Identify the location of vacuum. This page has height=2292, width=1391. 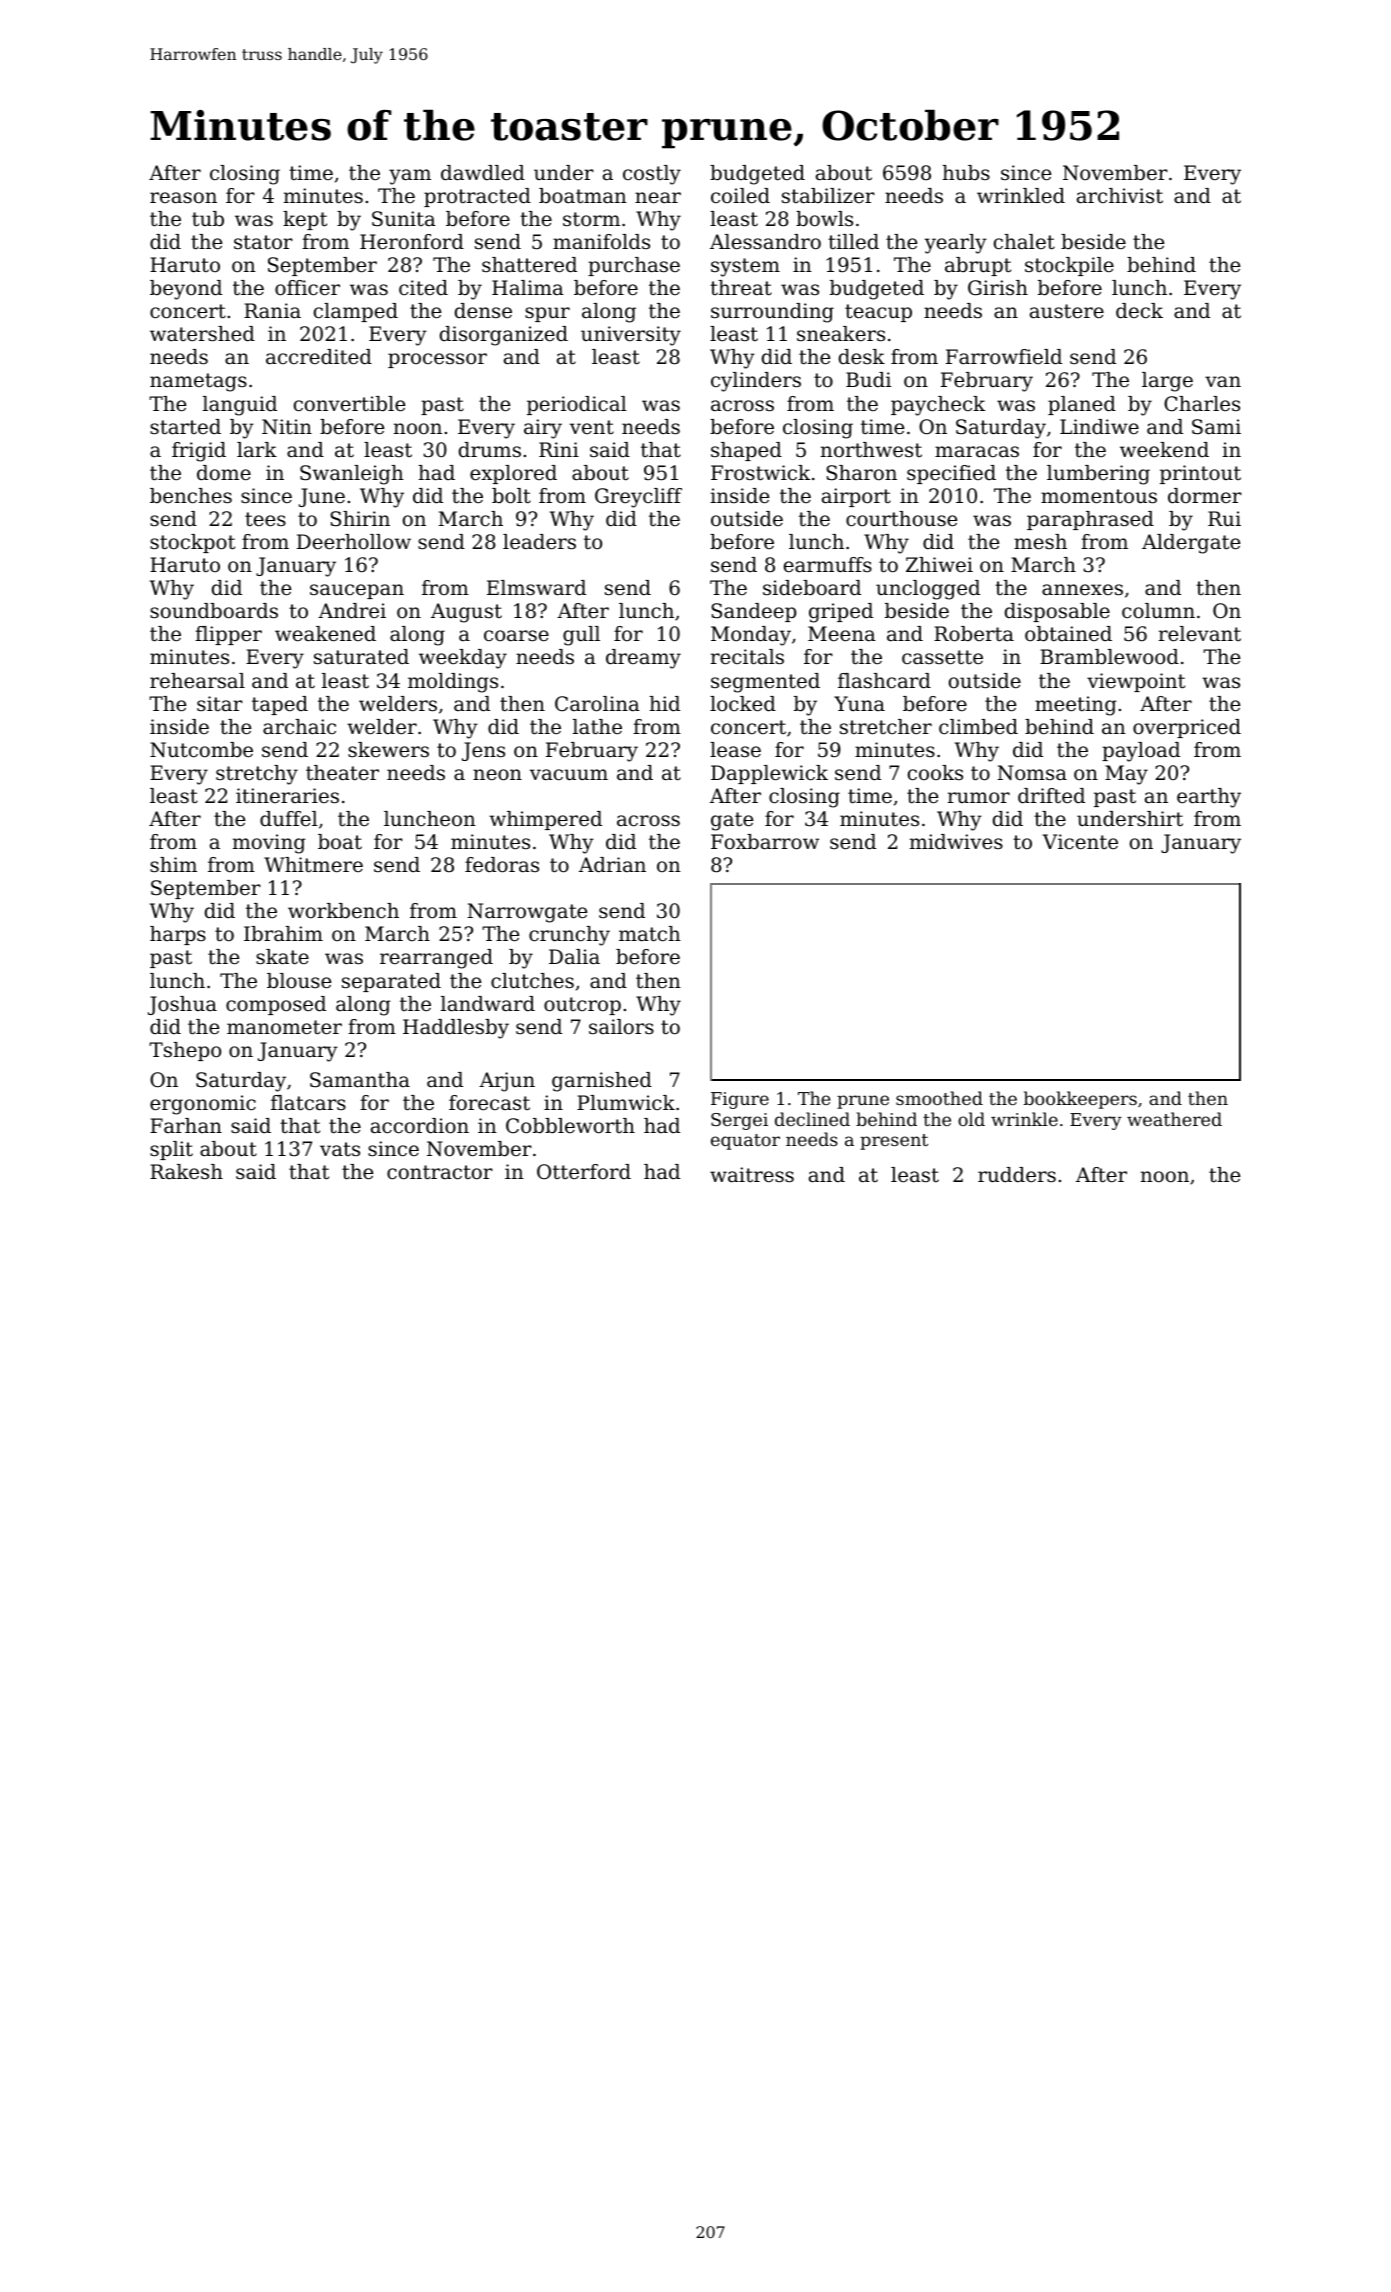
(569, 775).
